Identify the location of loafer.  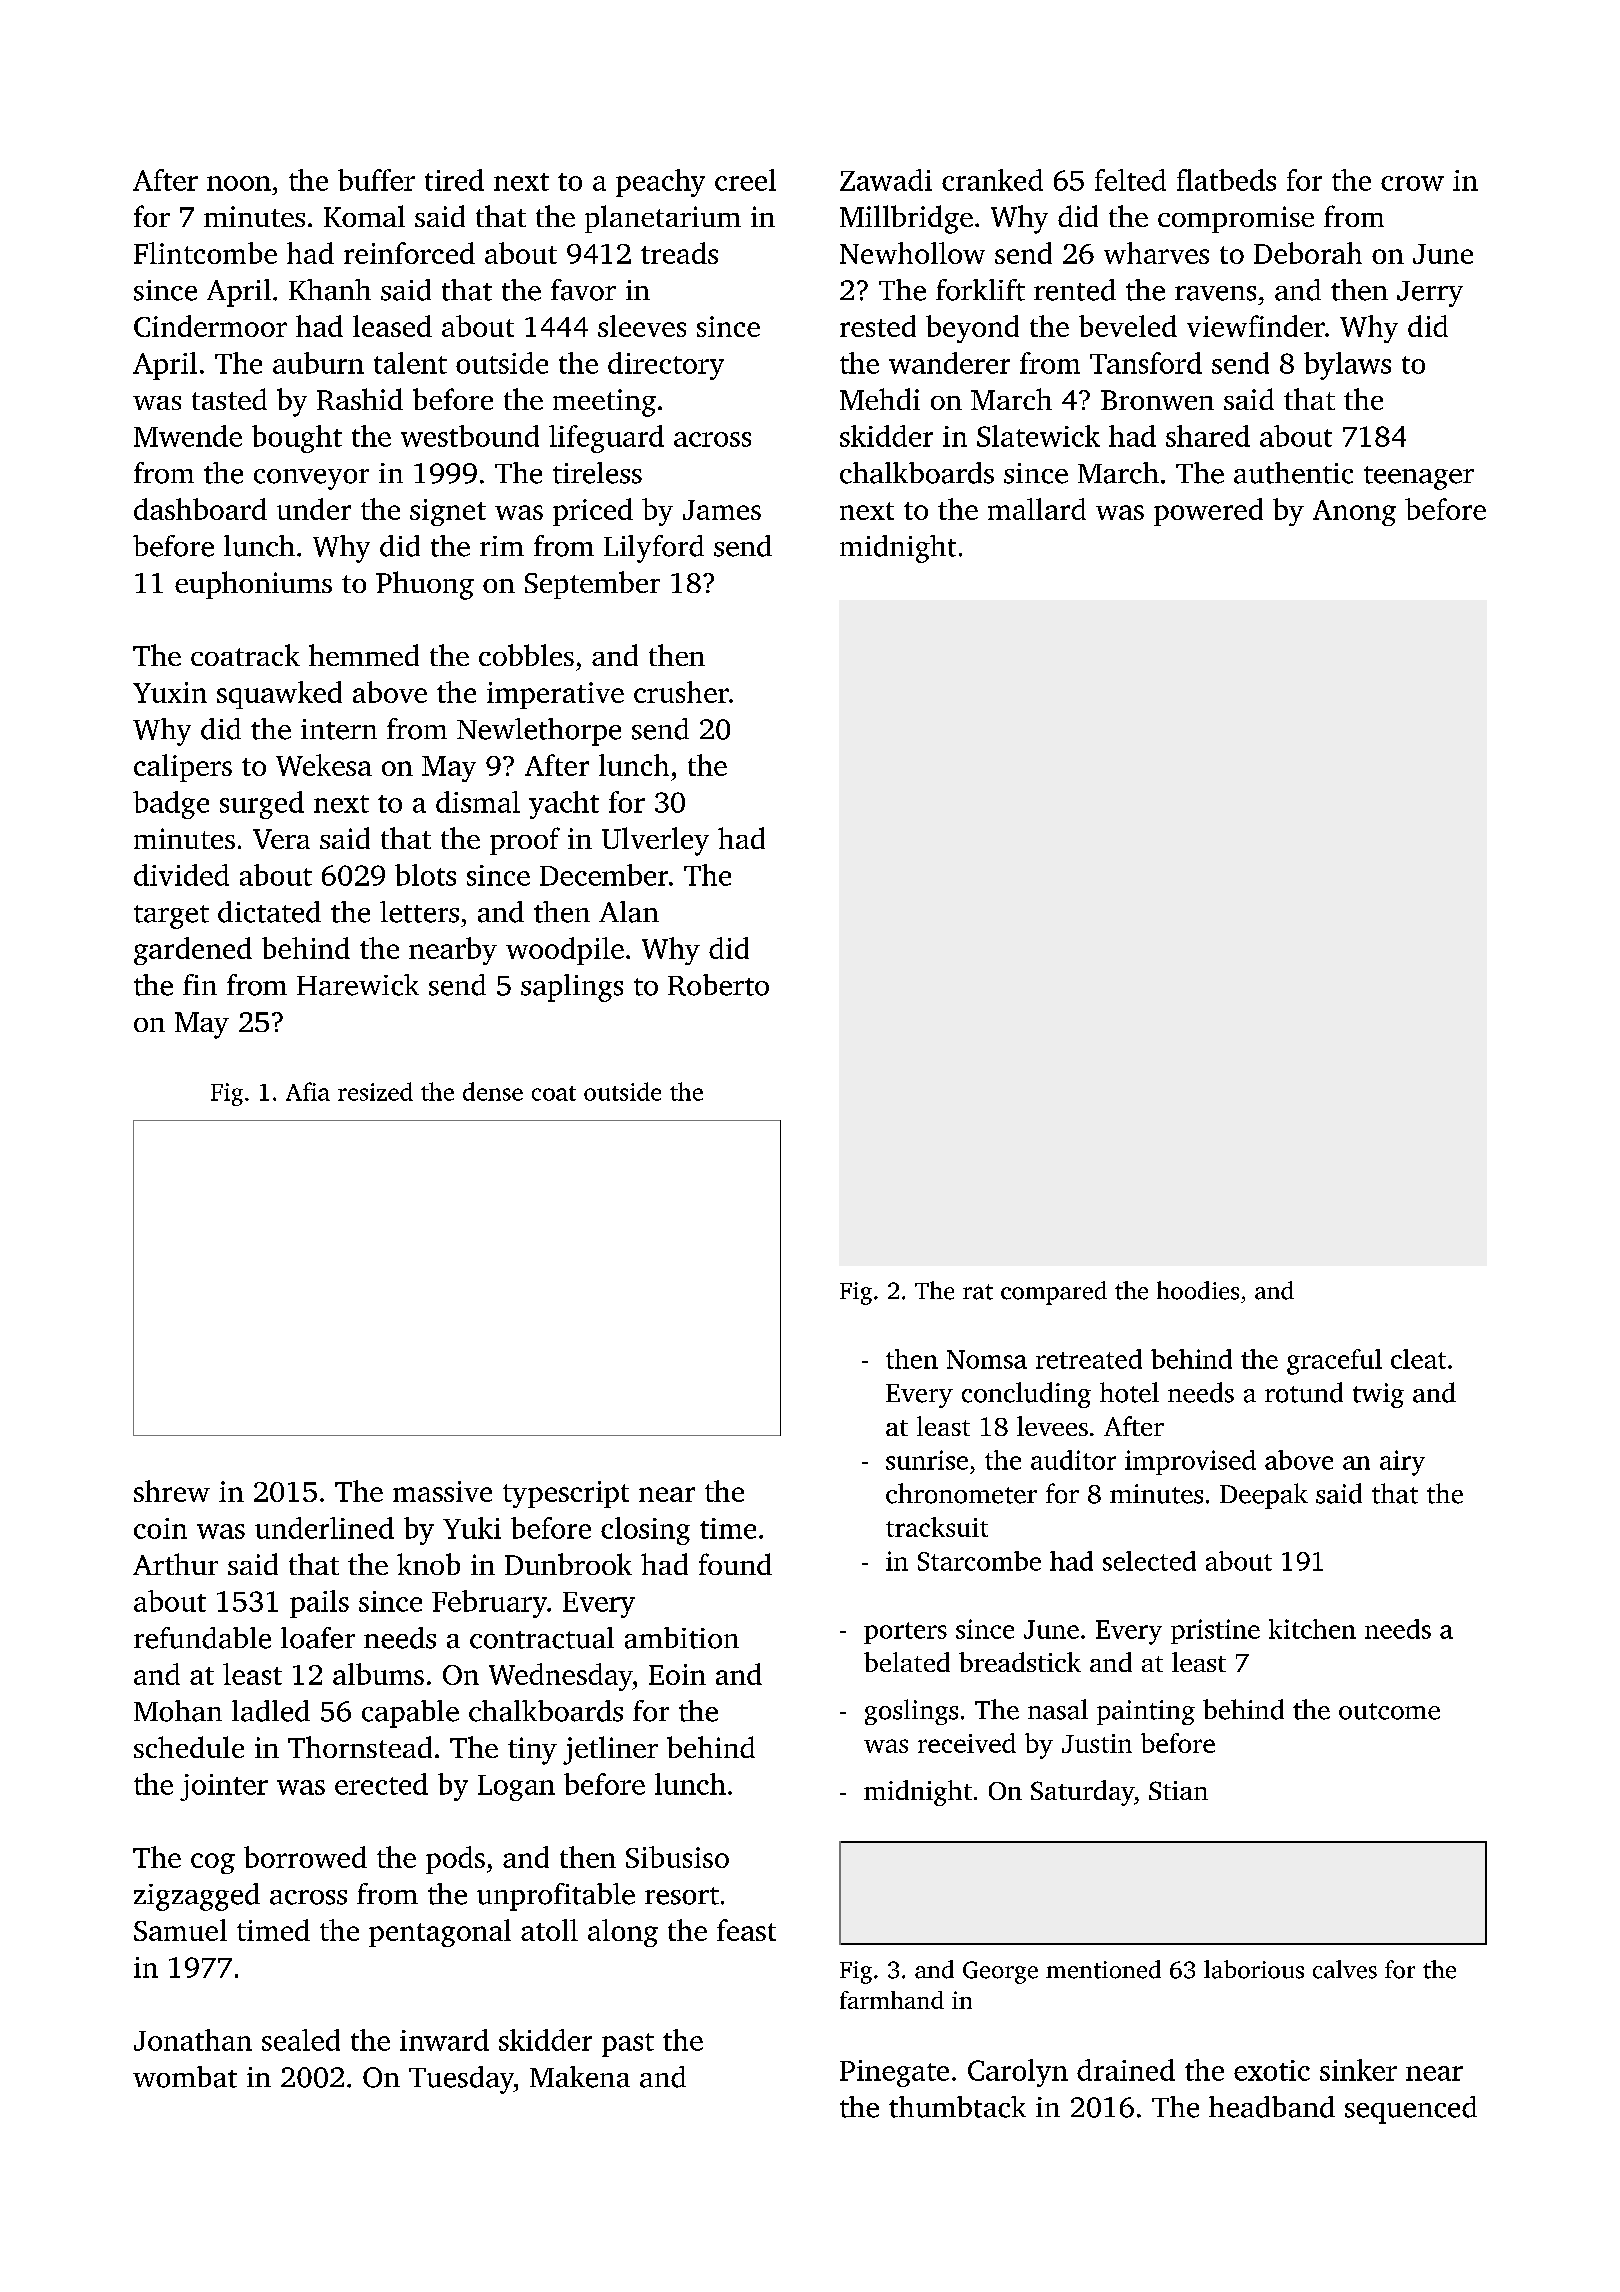
(318, 1638).
